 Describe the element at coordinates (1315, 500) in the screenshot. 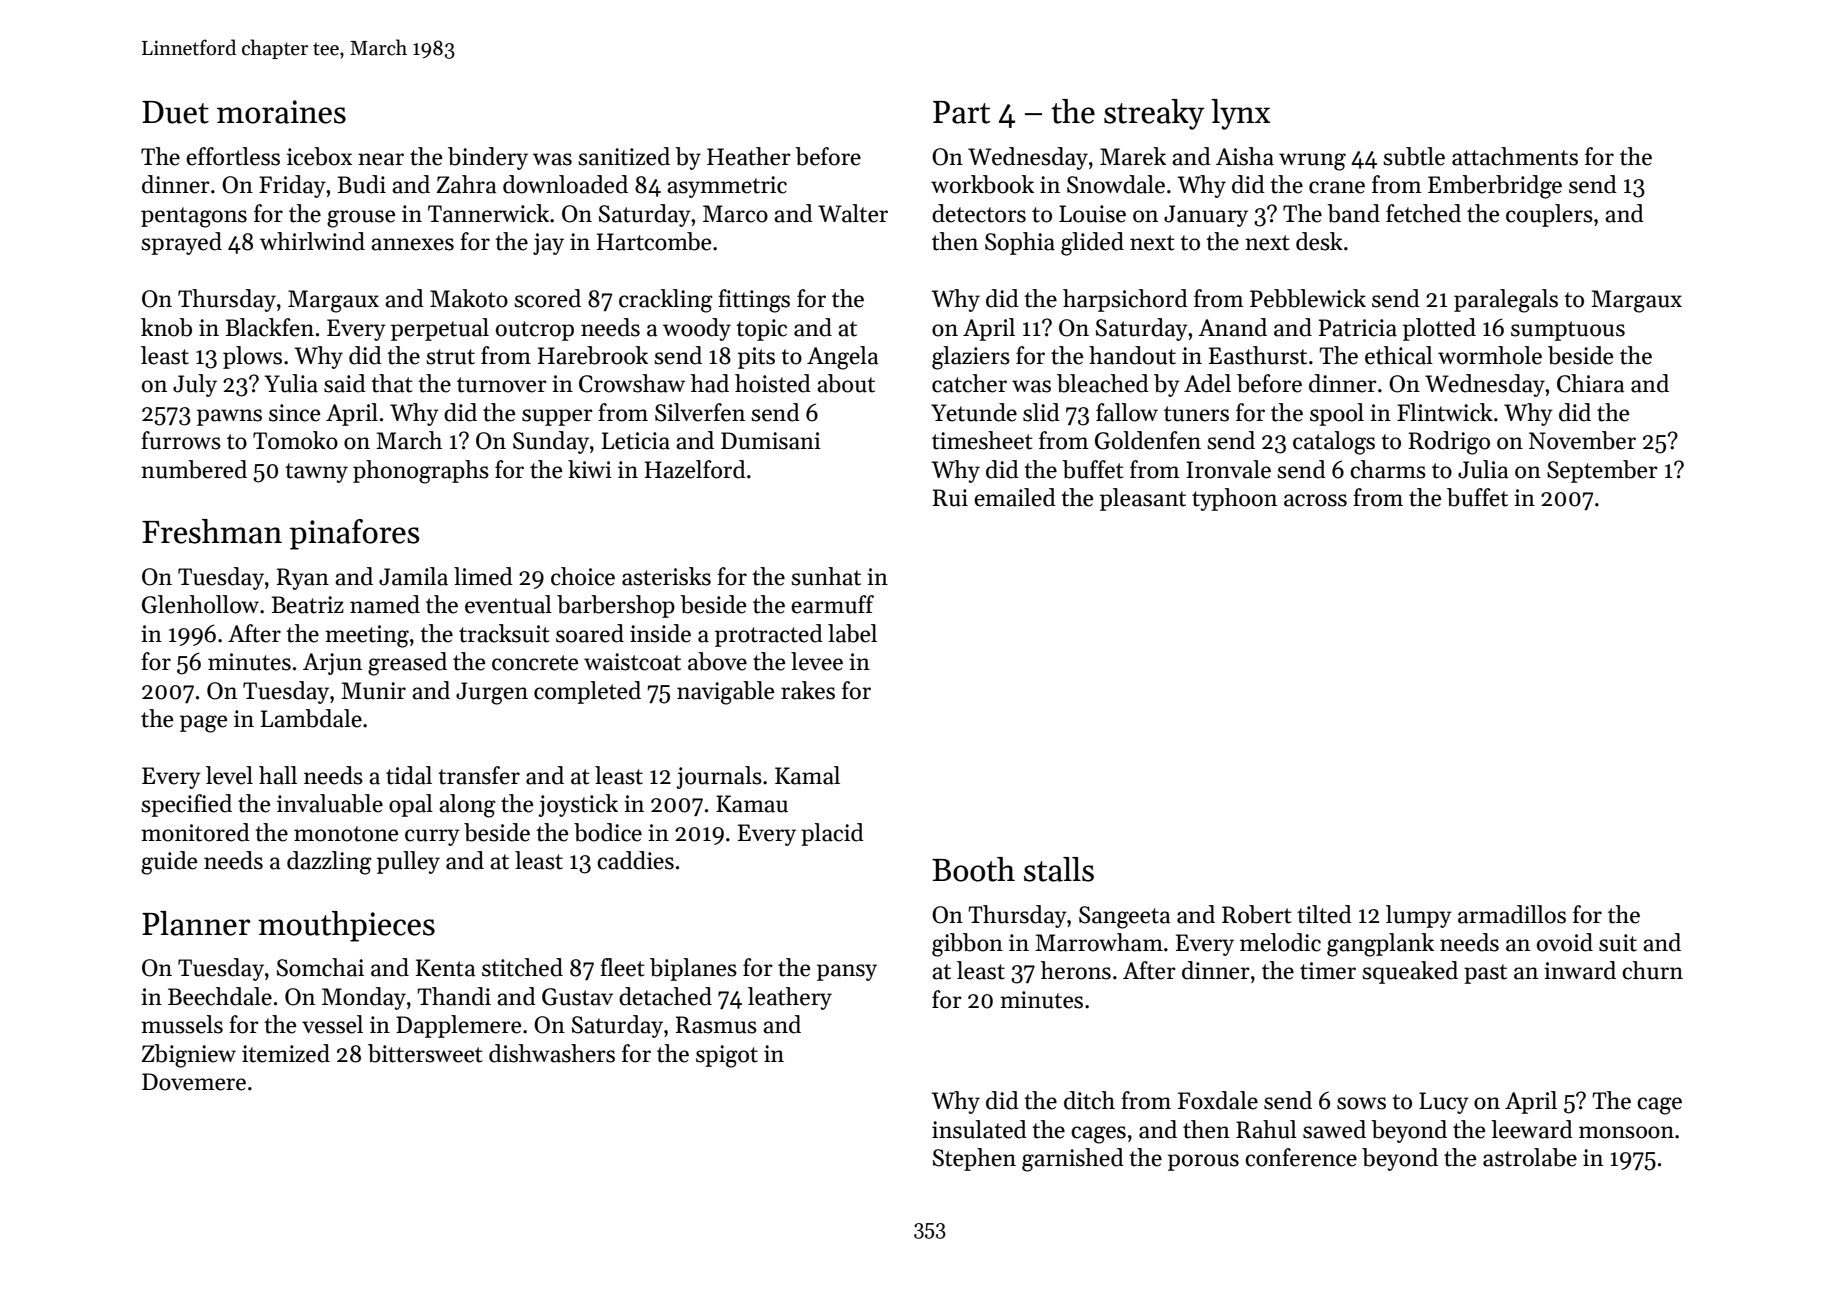

I see `across` at that location.
